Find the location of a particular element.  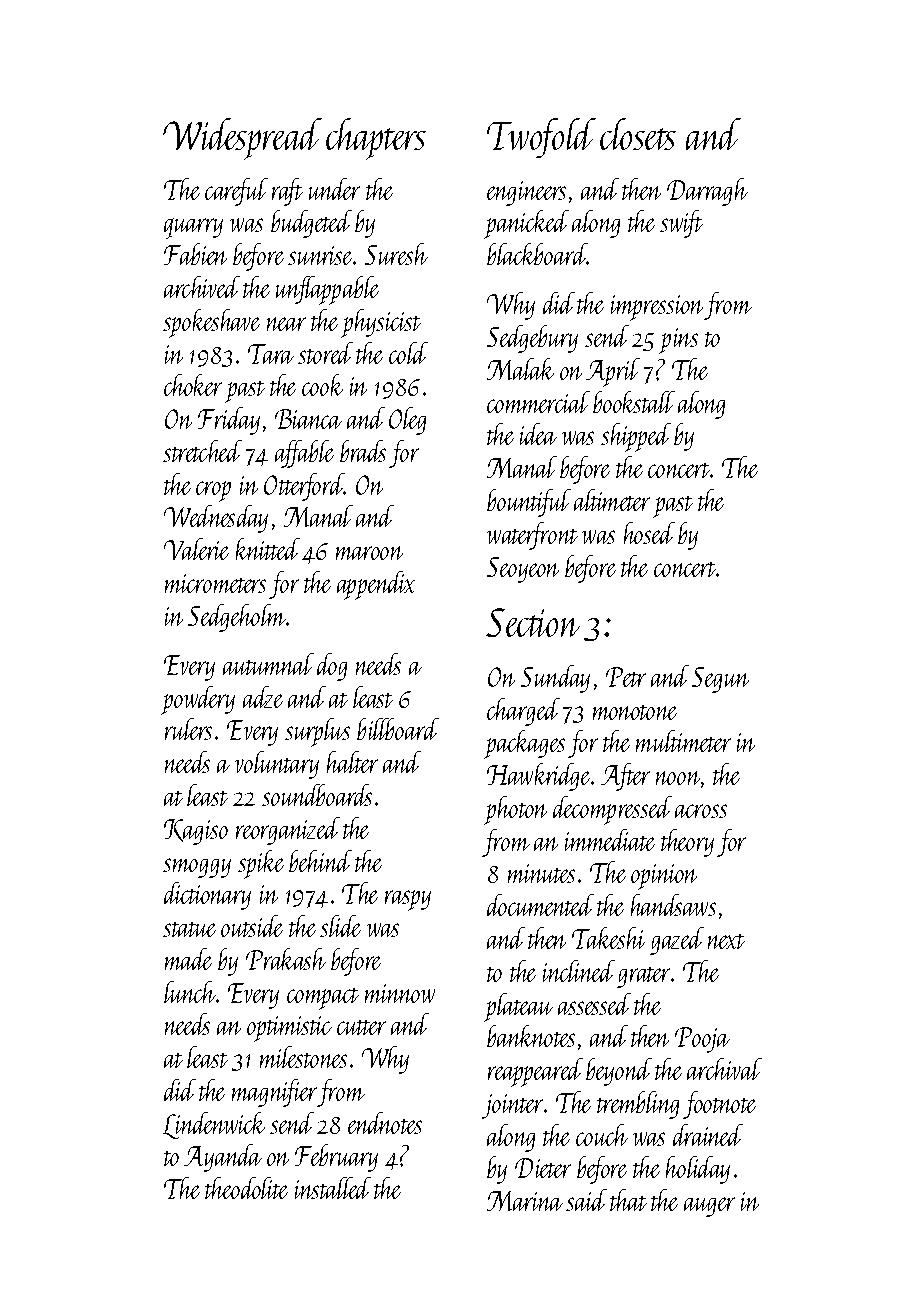

Darragh is located at coordinates (707, 192).
